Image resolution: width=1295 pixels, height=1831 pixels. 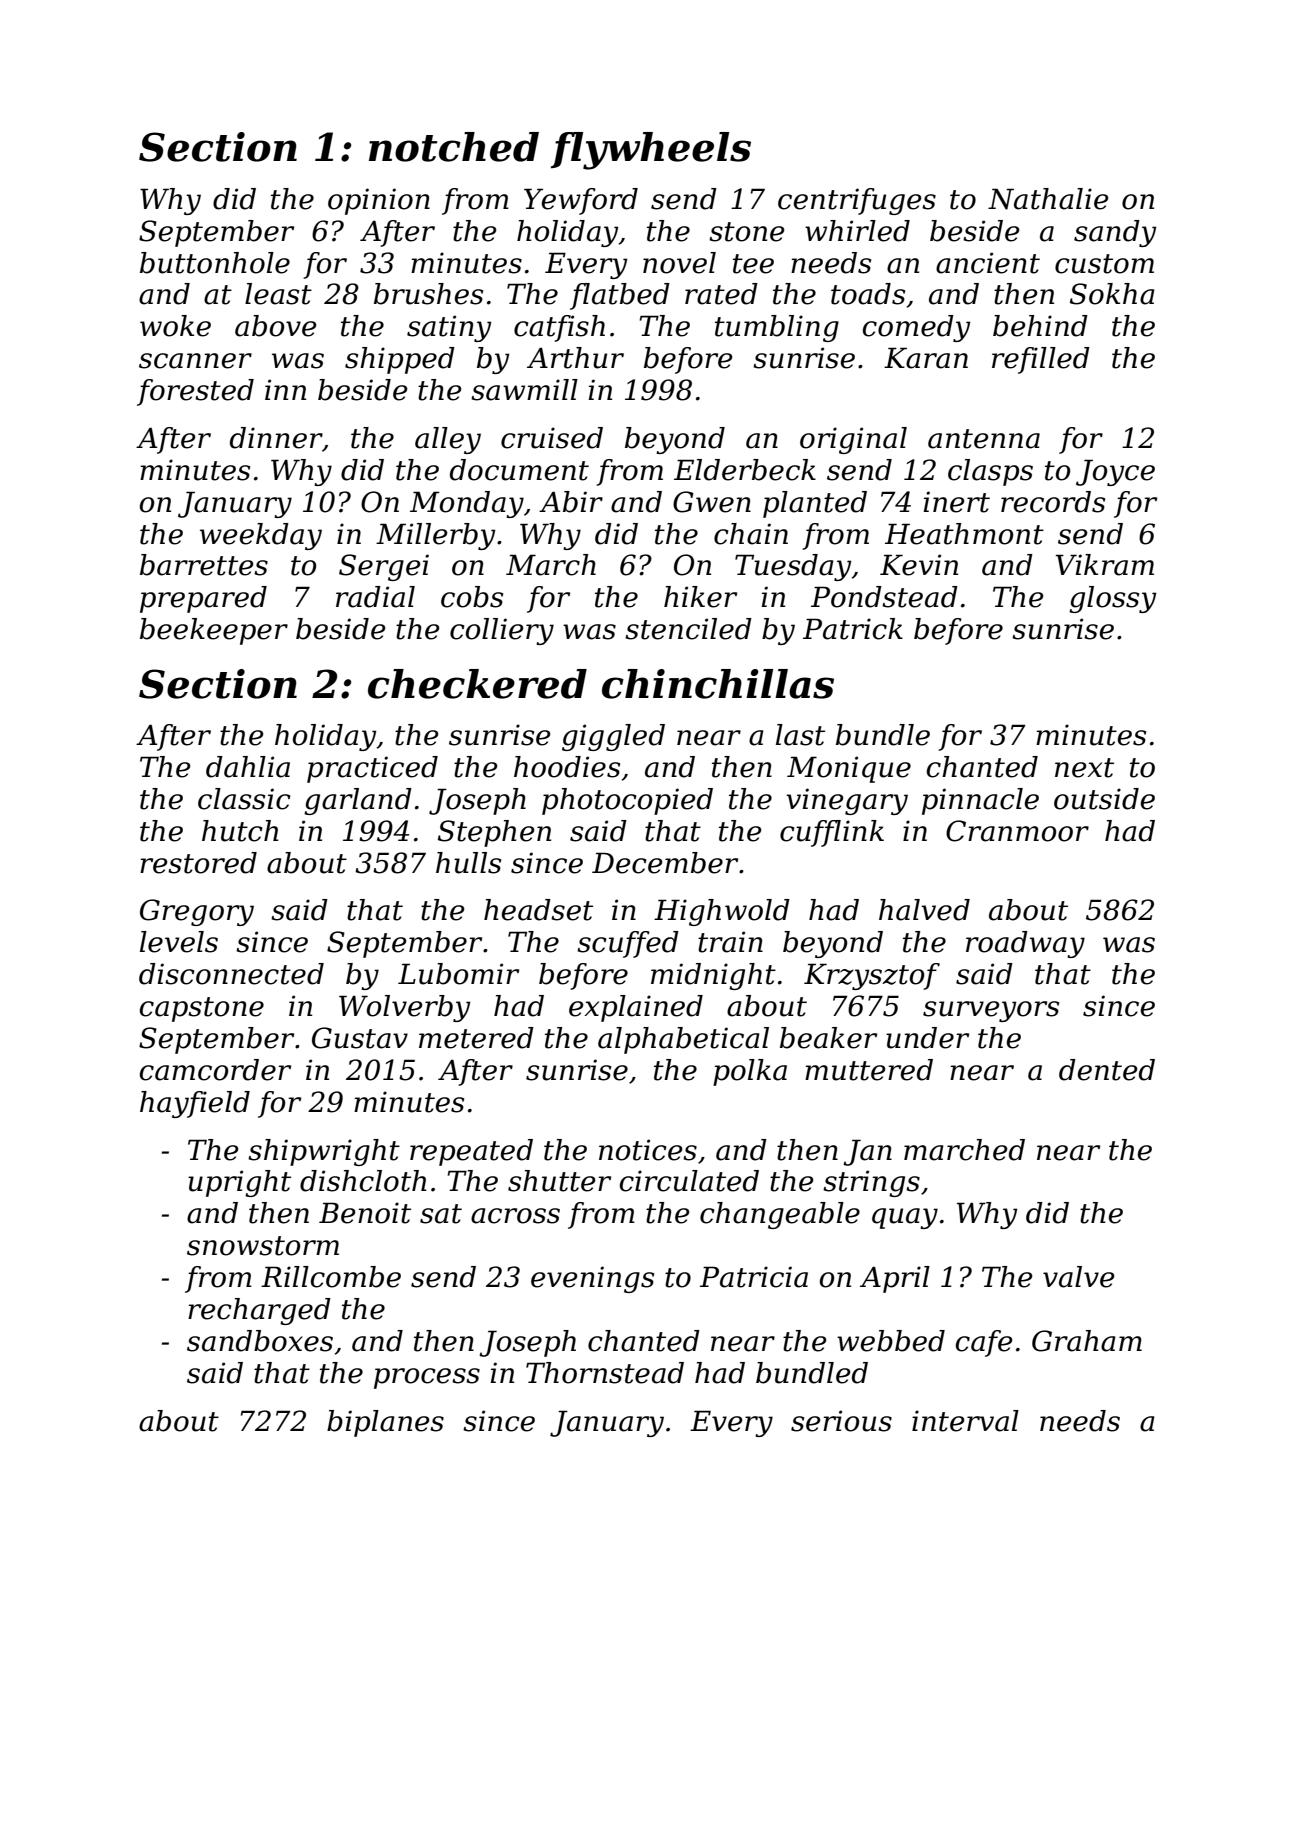 What do you see at coordinates (260, 1341) in the screenshot?
I see `sandboxes` at bounding box center [260, 1341].
